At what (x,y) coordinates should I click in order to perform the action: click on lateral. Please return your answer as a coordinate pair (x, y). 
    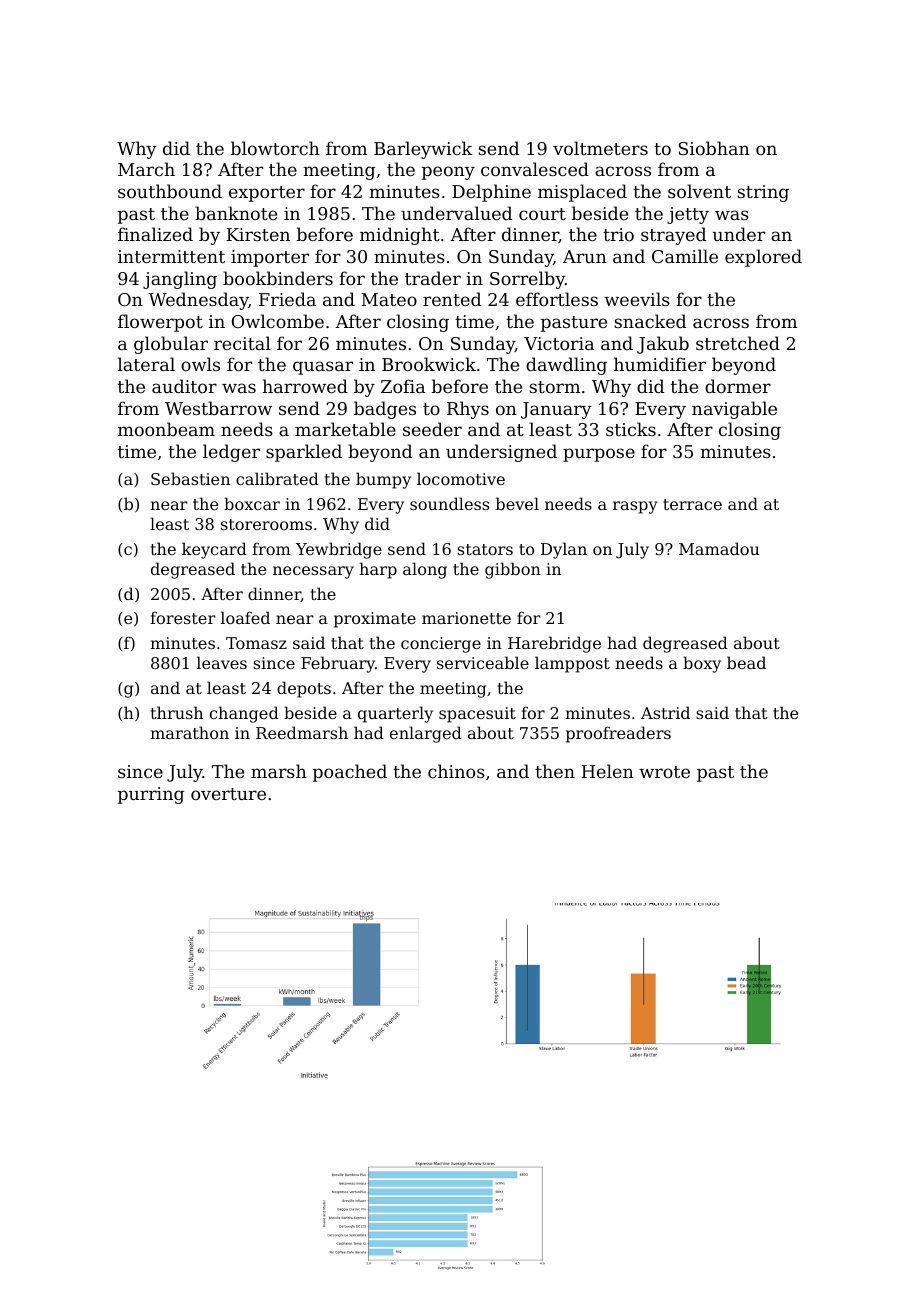
    Looking at the image, I should click on (146, 364).
